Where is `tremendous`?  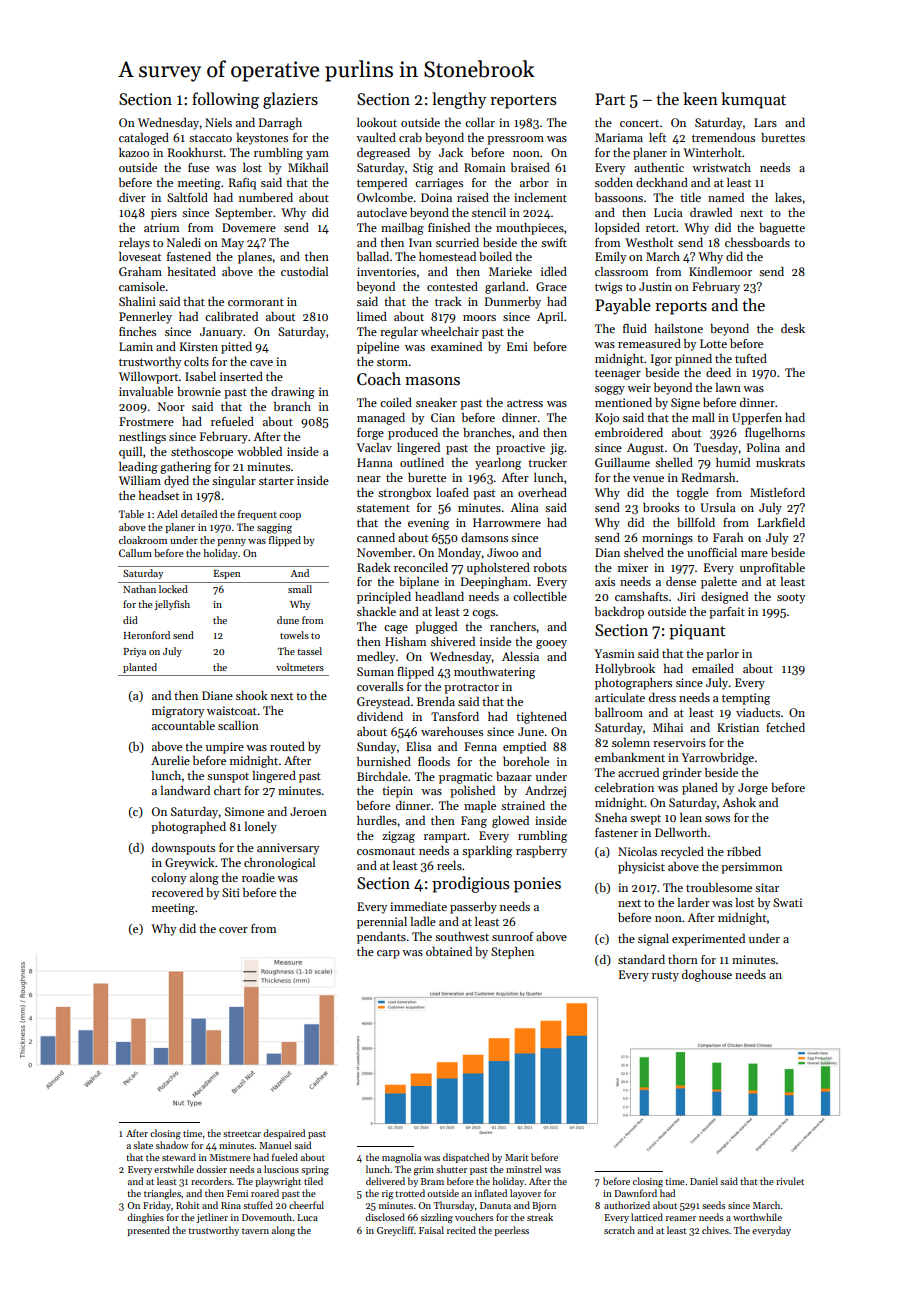
tremendous is located at coordinates (723, 137).
